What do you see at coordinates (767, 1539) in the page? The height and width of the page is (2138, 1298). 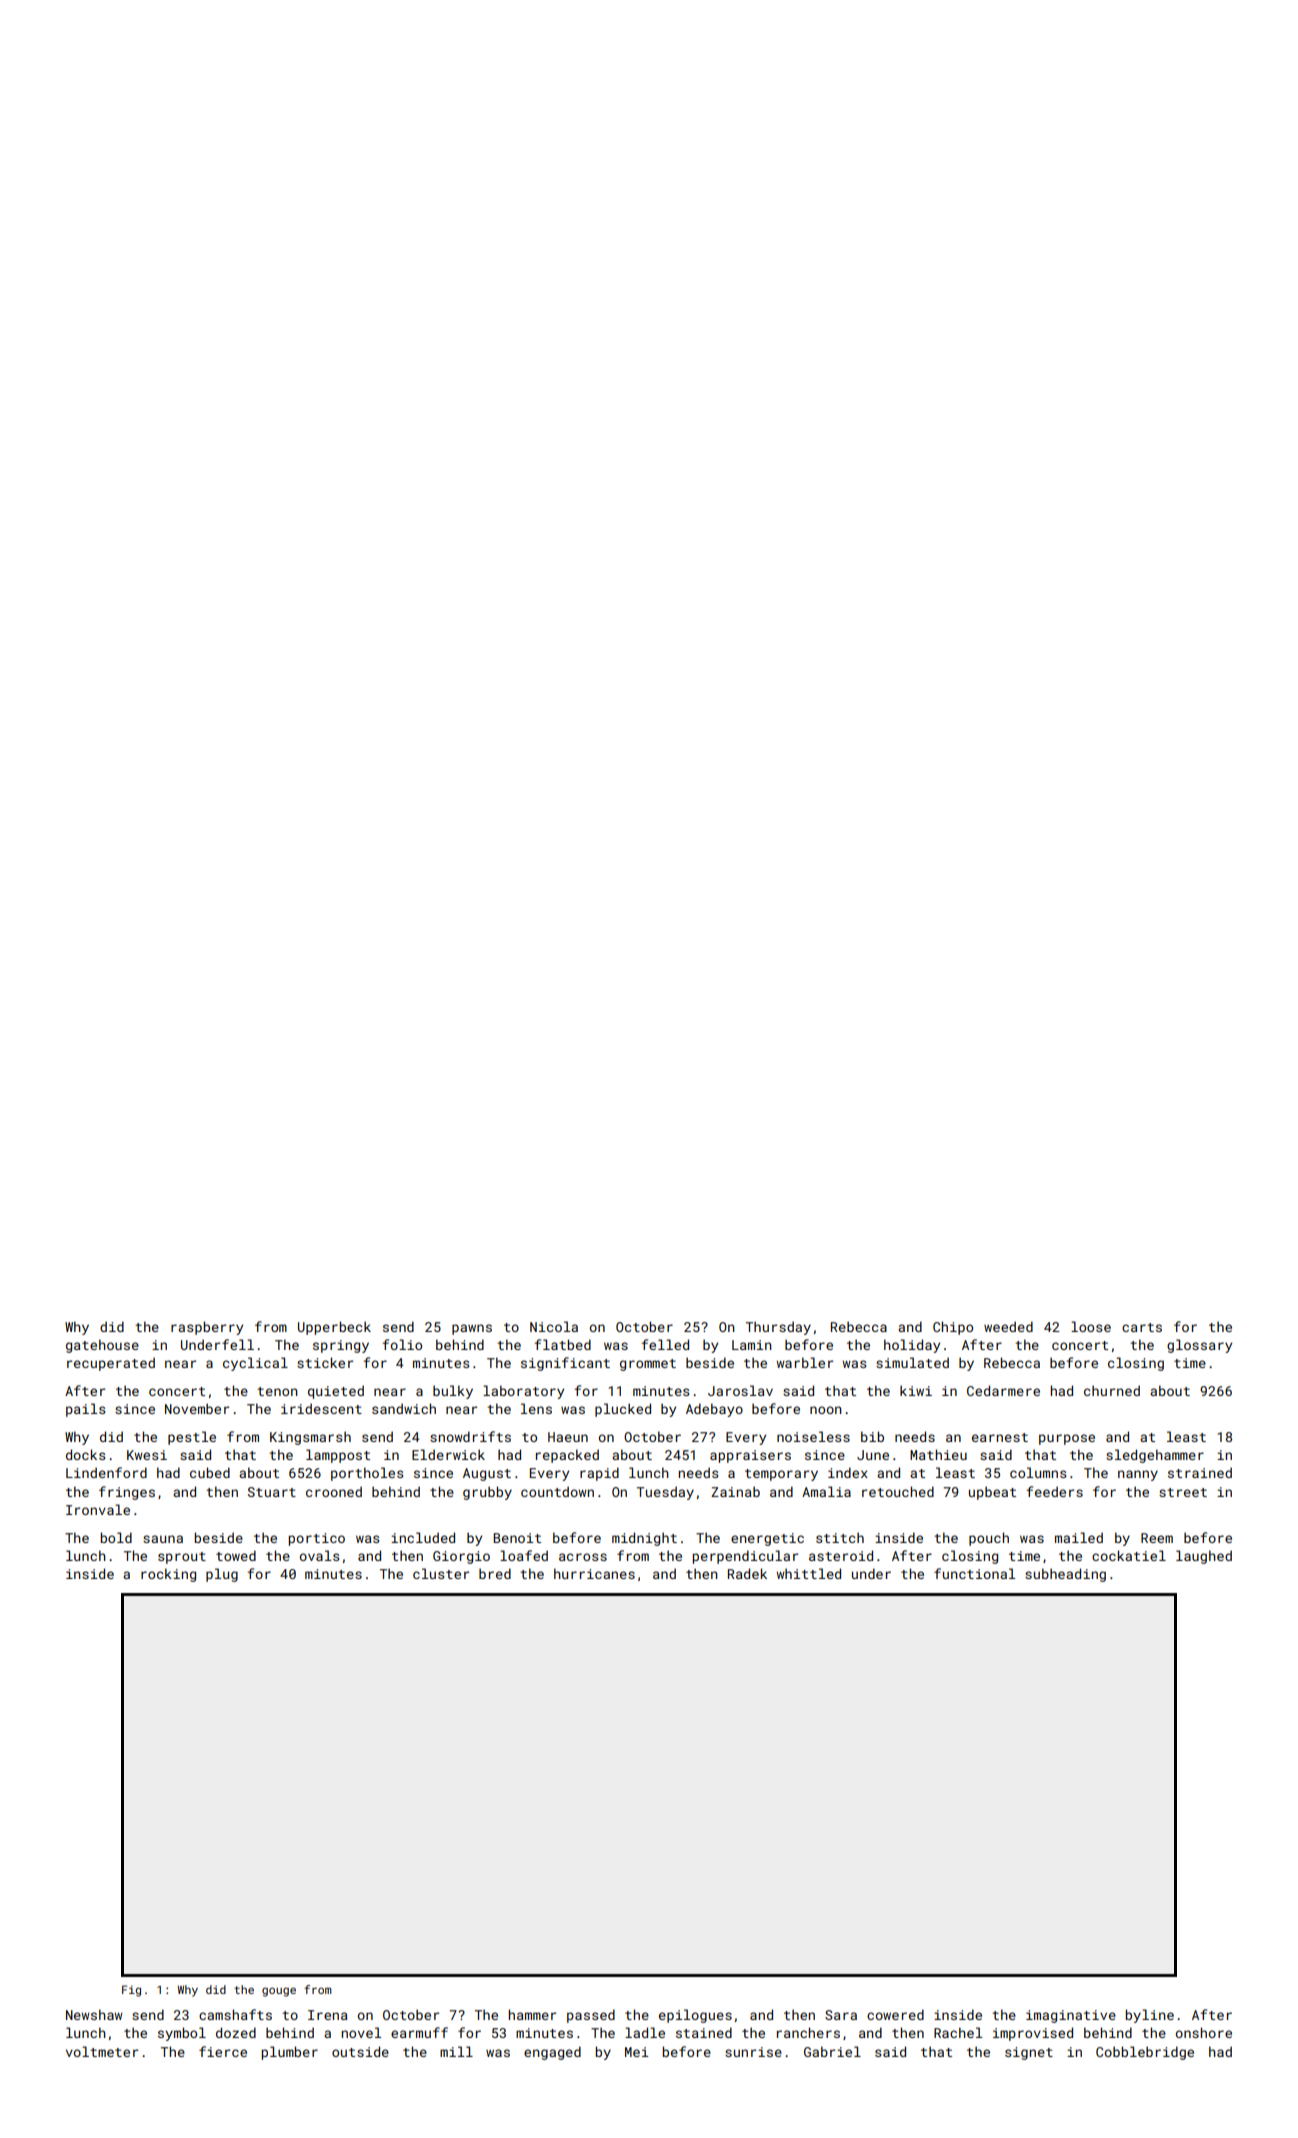 I see `energetic` at bounding box center [767, 1539].
